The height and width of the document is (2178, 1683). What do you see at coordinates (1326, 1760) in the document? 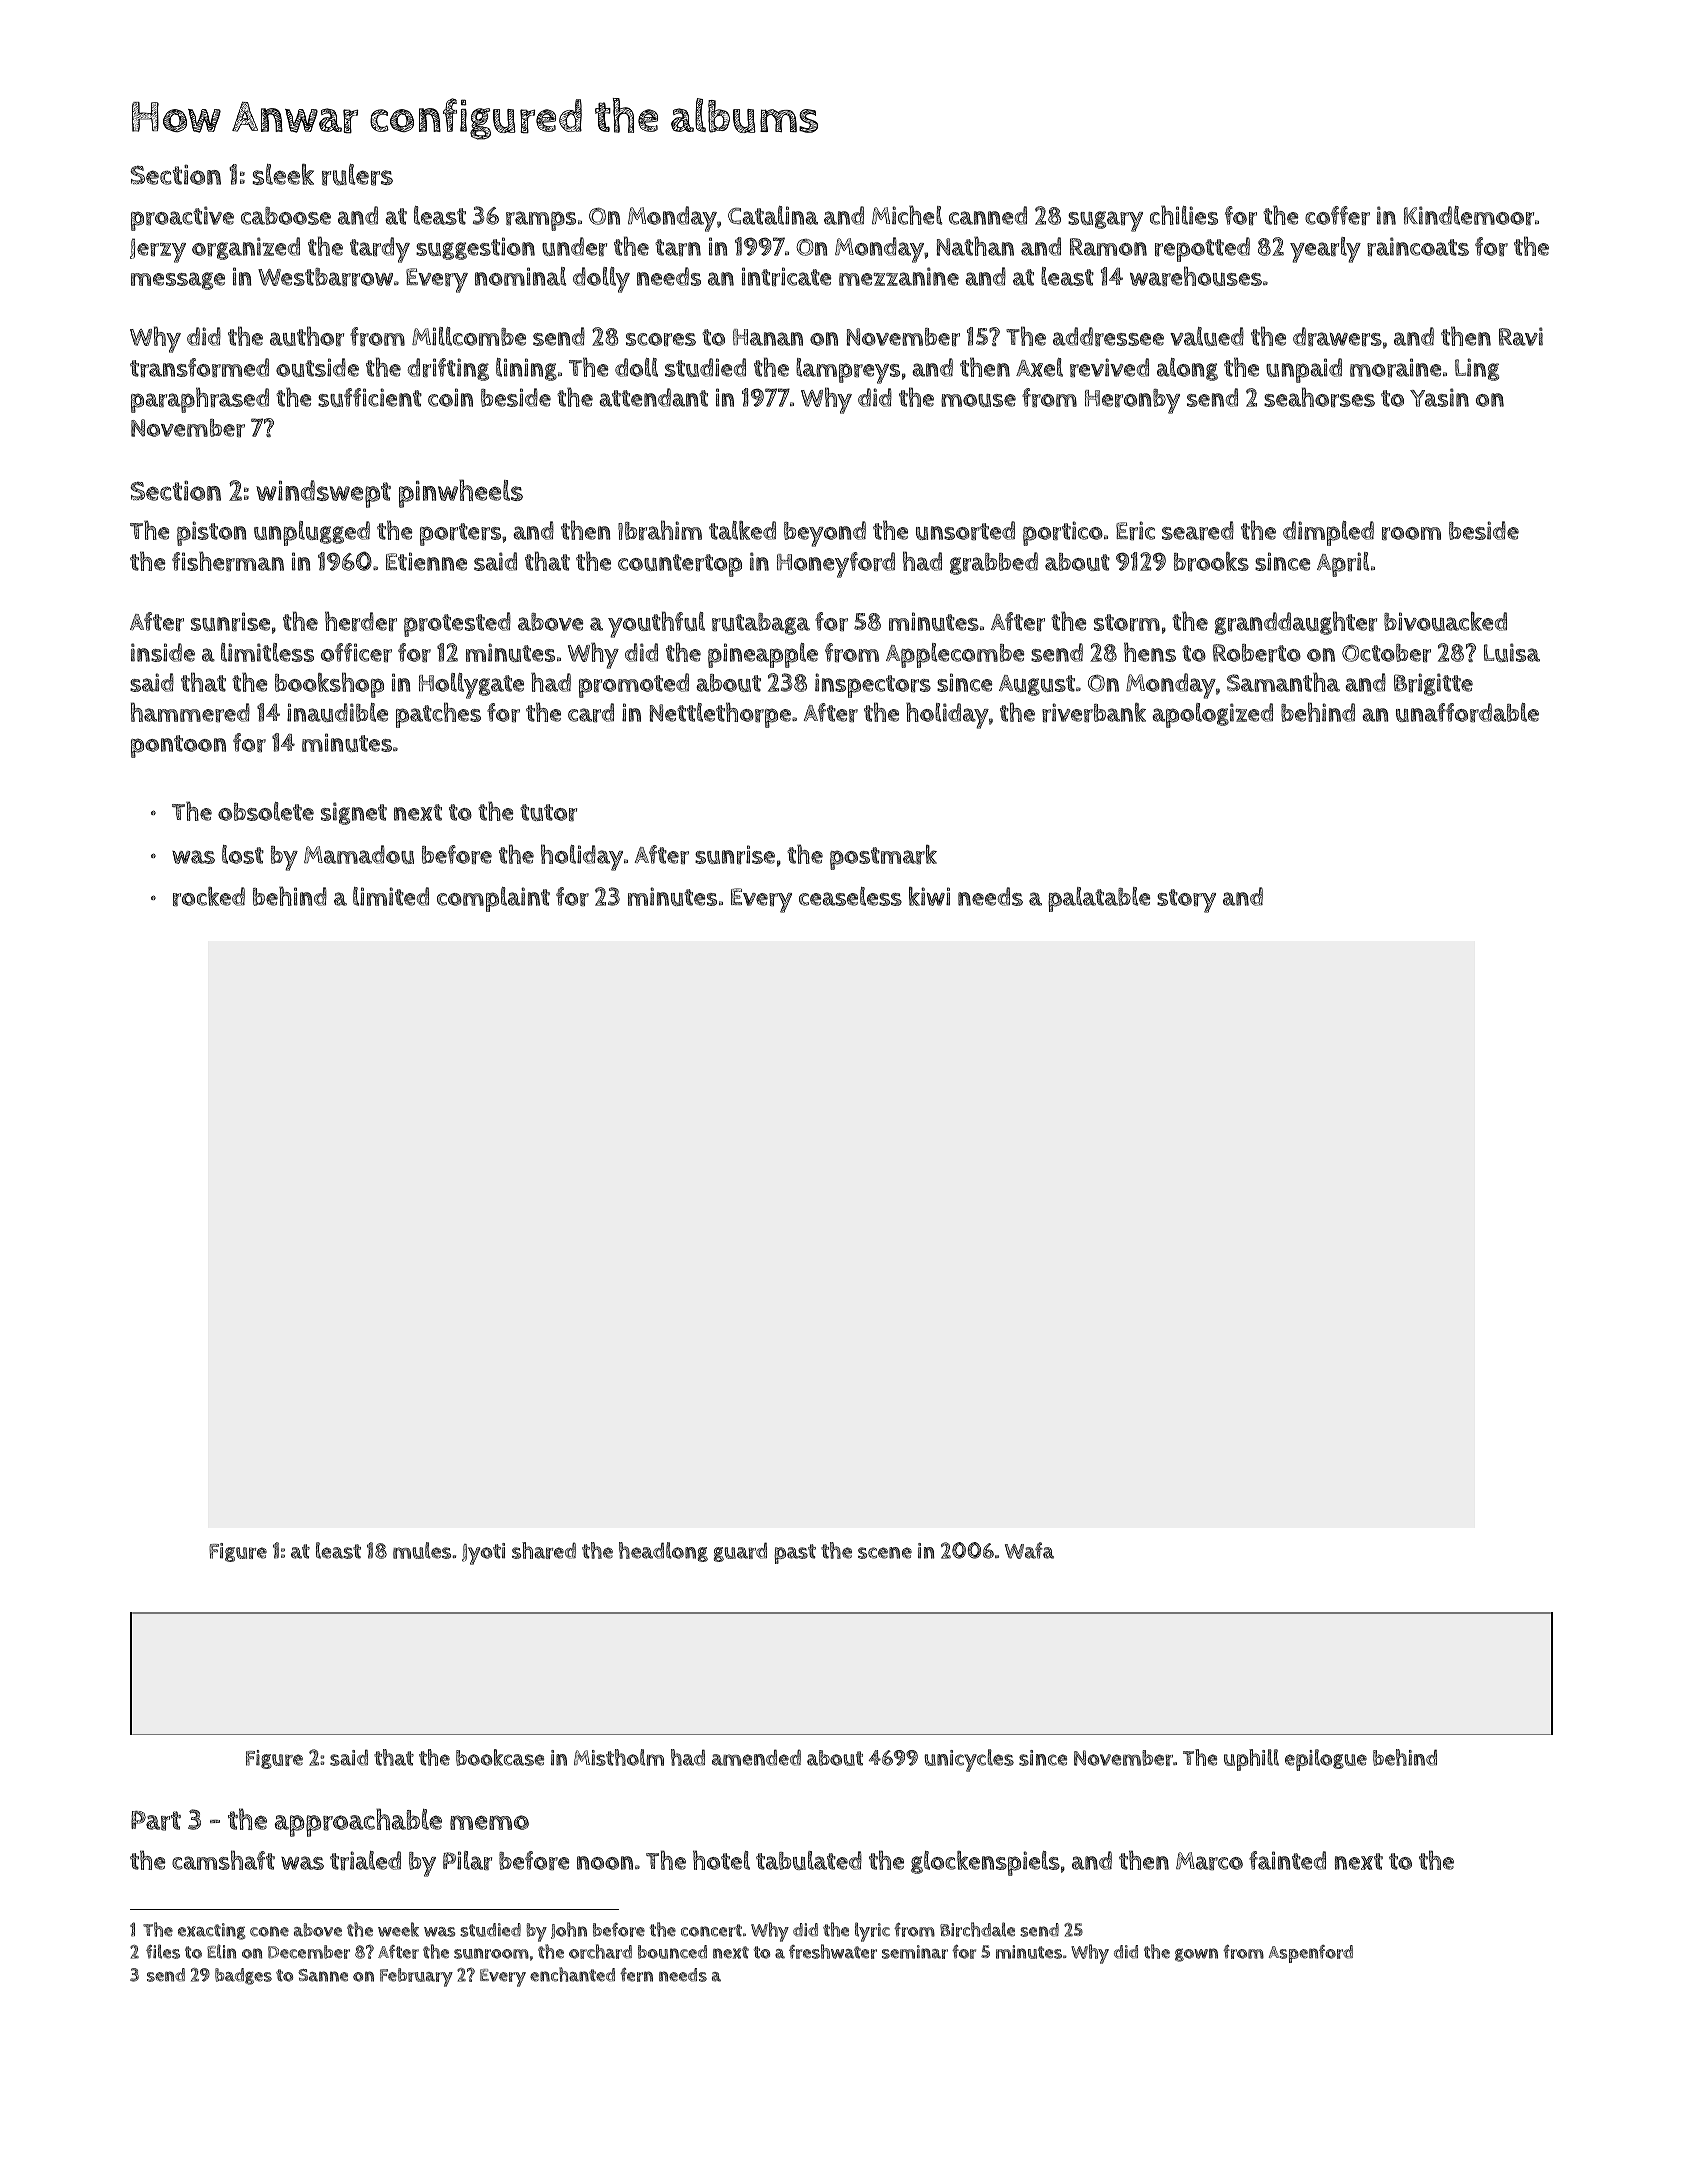
I see `epilogue` at bounding box center [1326, 1760].
